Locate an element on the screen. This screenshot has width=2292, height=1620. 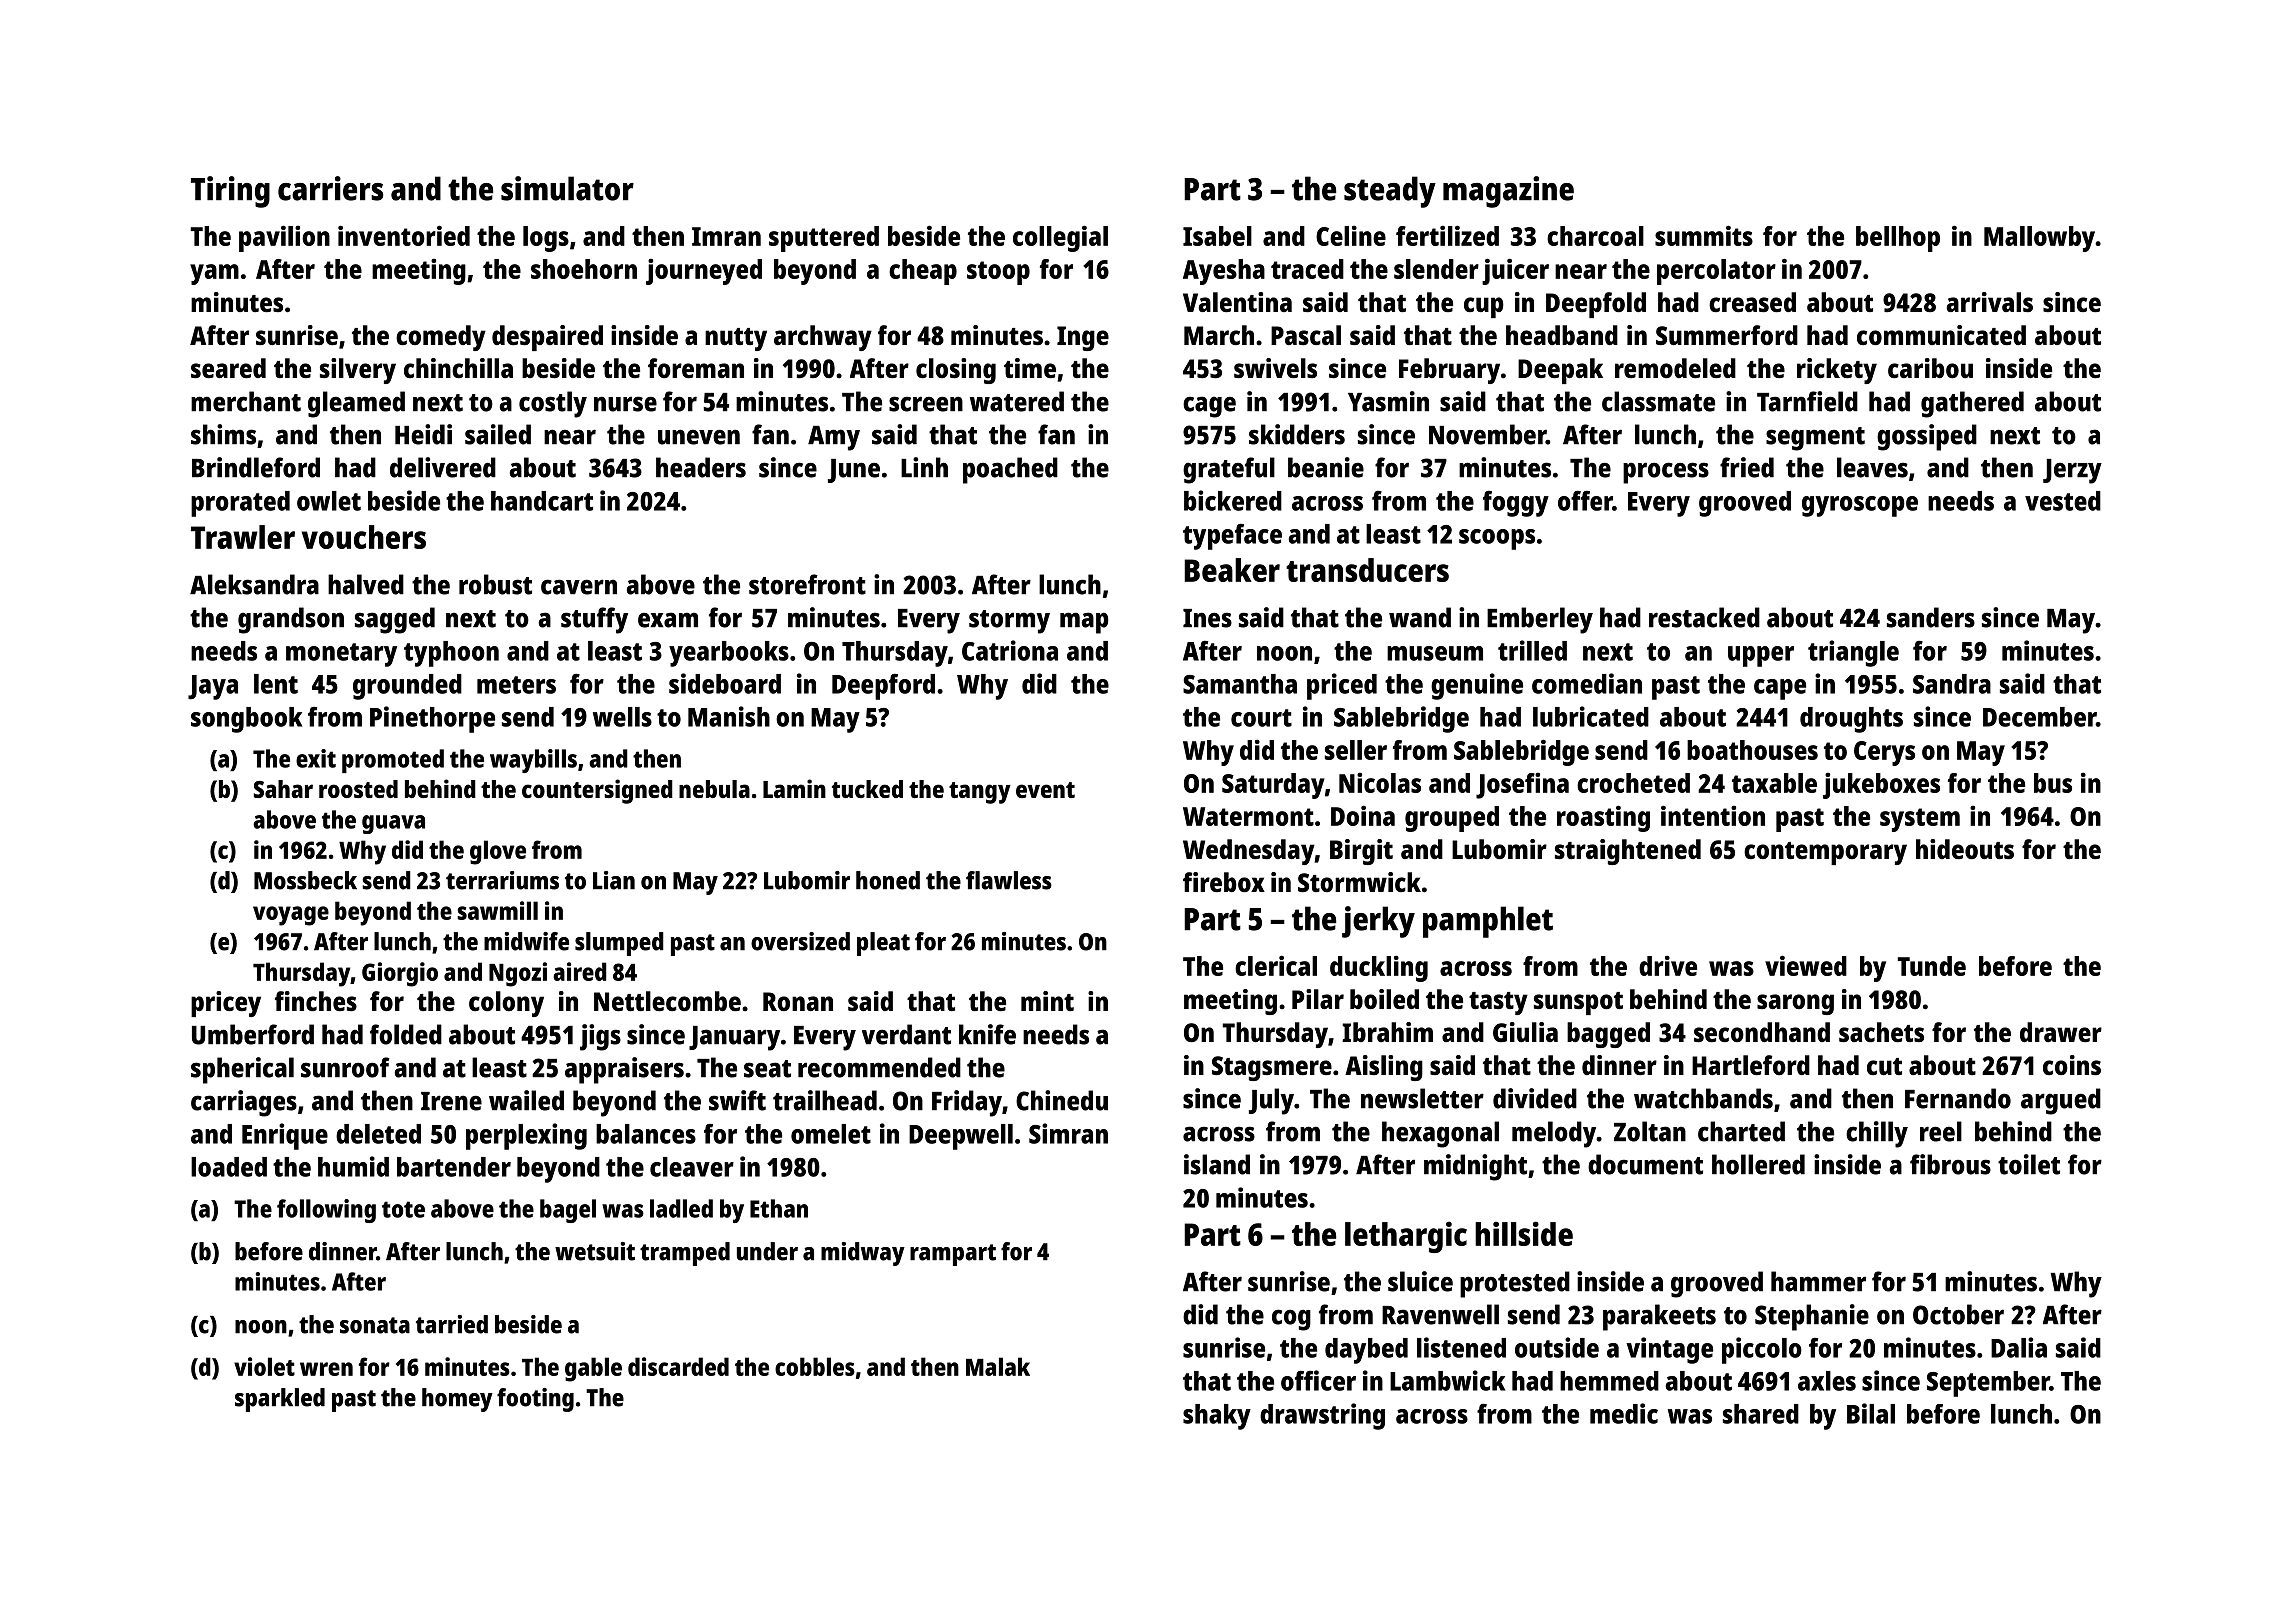
midway is located at coordinates (863, 1254).
